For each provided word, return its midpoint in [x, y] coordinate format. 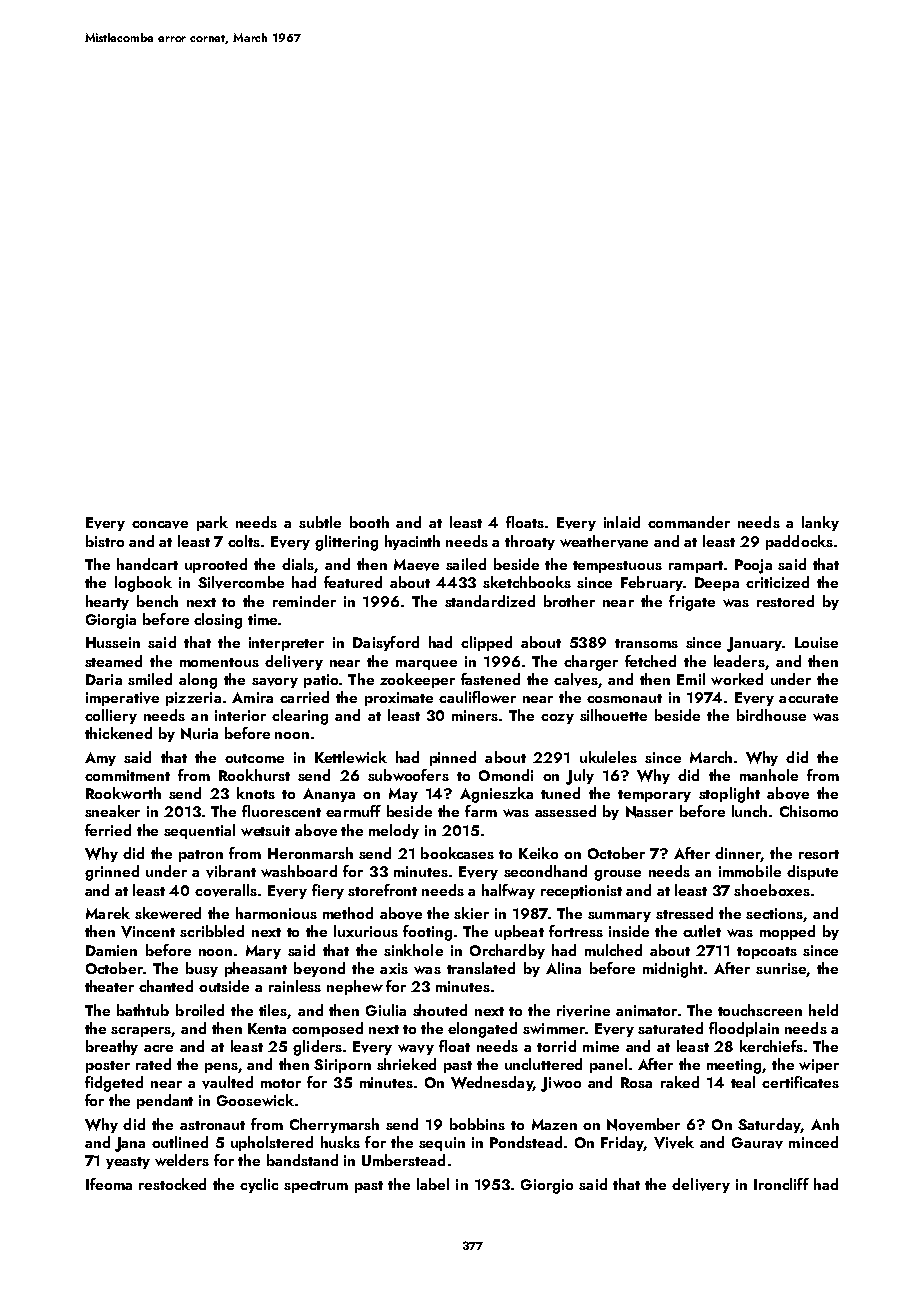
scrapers [141, 1032]
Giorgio [547, 1186]
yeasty [128, 1163]
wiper [819, 1066]
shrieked [406, 1064]
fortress [576, 931]
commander [689, 522]
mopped [787, 932]
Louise [816, 642]
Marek [108, 913]
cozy [557, 719]
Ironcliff [781, 1184]
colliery [111, 716]
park [212, 523]
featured [353, 582]
